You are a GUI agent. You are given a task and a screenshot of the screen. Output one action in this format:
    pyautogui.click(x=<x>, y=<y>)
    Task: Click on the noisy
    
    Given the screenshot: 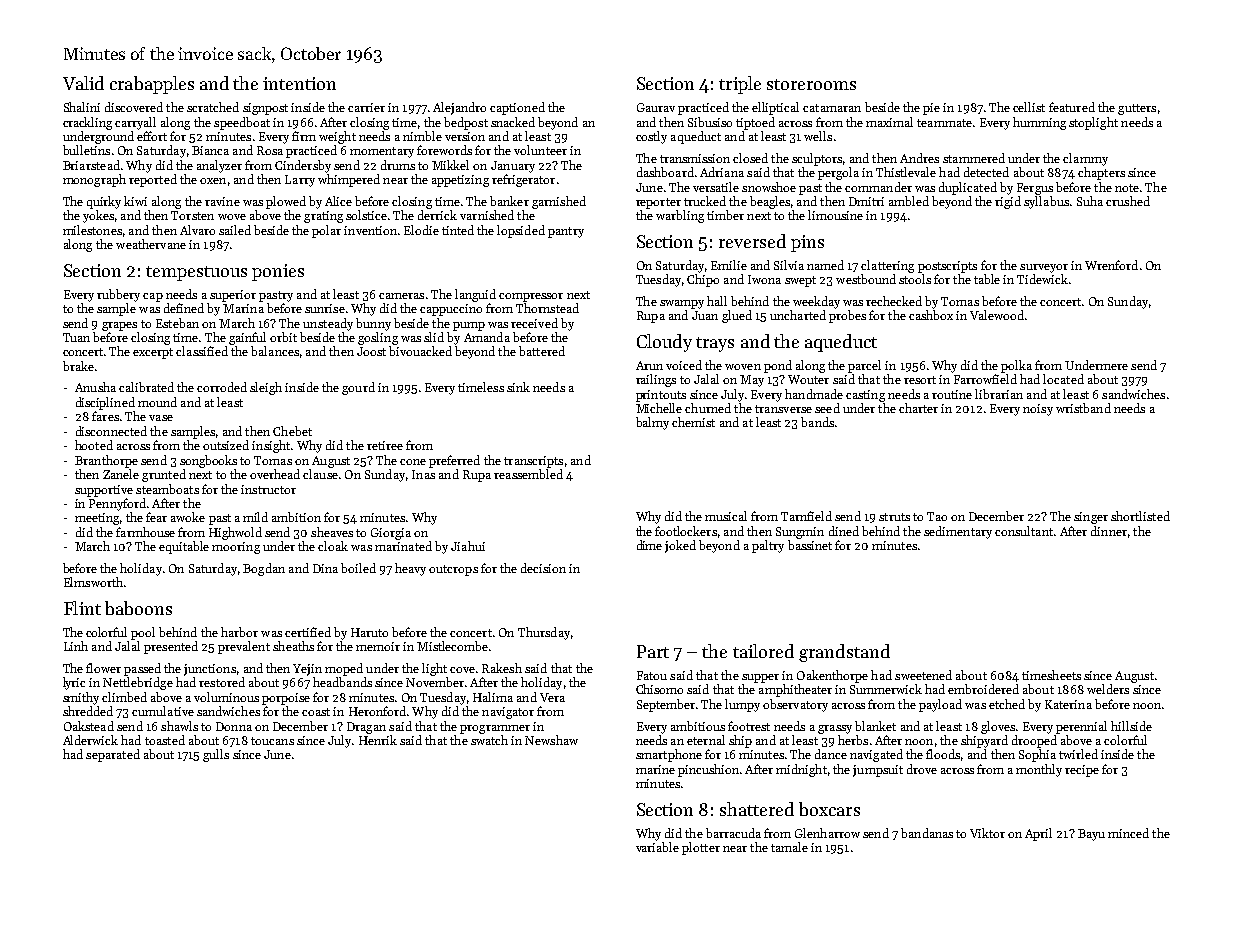 What is the action you would take?
    pyautogui.click(x=1038, y=410)
